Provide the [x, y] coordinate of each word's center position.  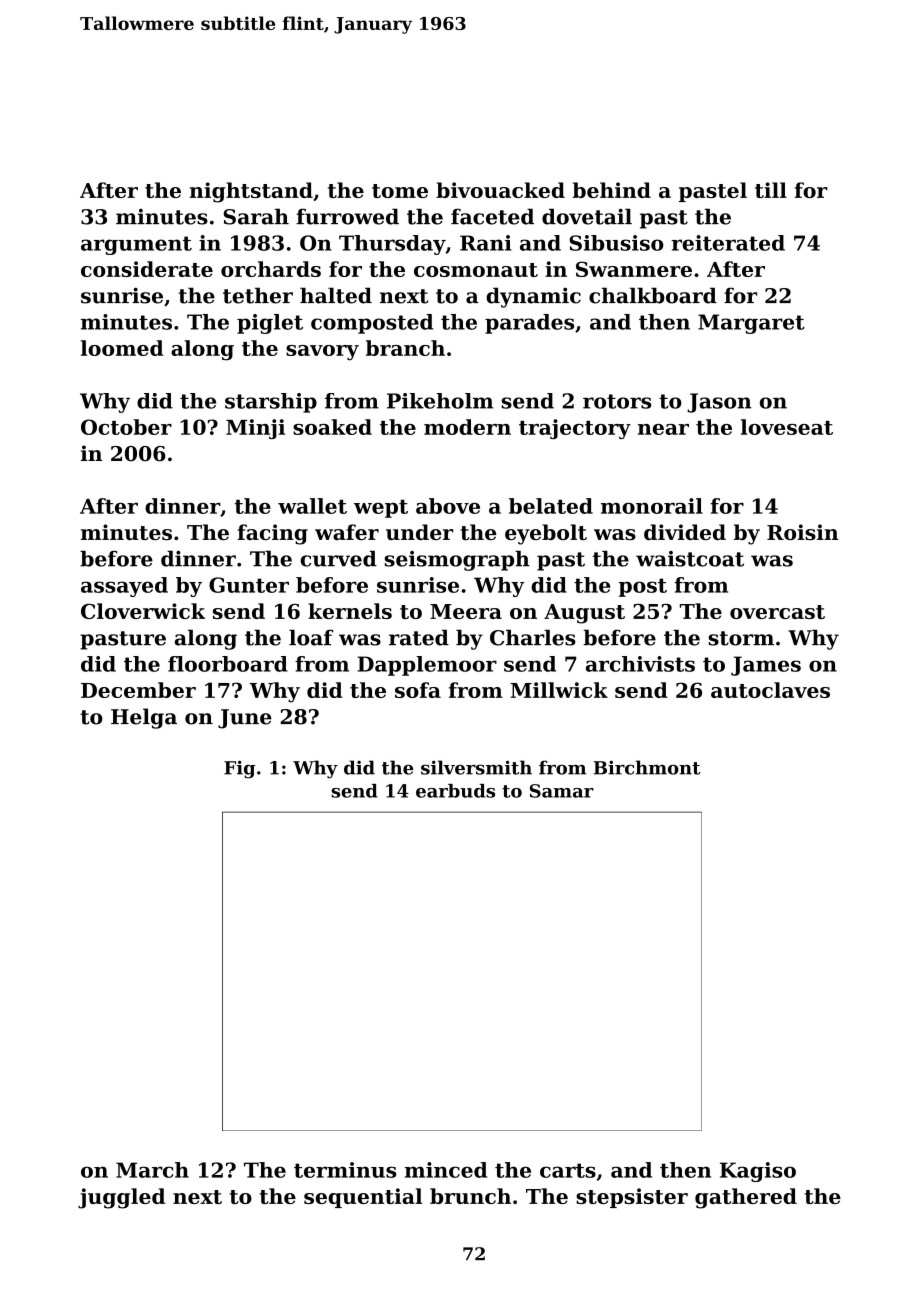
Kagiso [758, 1172]
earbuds [455, 791]
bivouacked [500, 190]
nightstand [251, 192]
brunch [470, 1196]
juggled [121, 1198]
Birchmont [647, 767]
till [771, 190]
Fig [239, 769]
